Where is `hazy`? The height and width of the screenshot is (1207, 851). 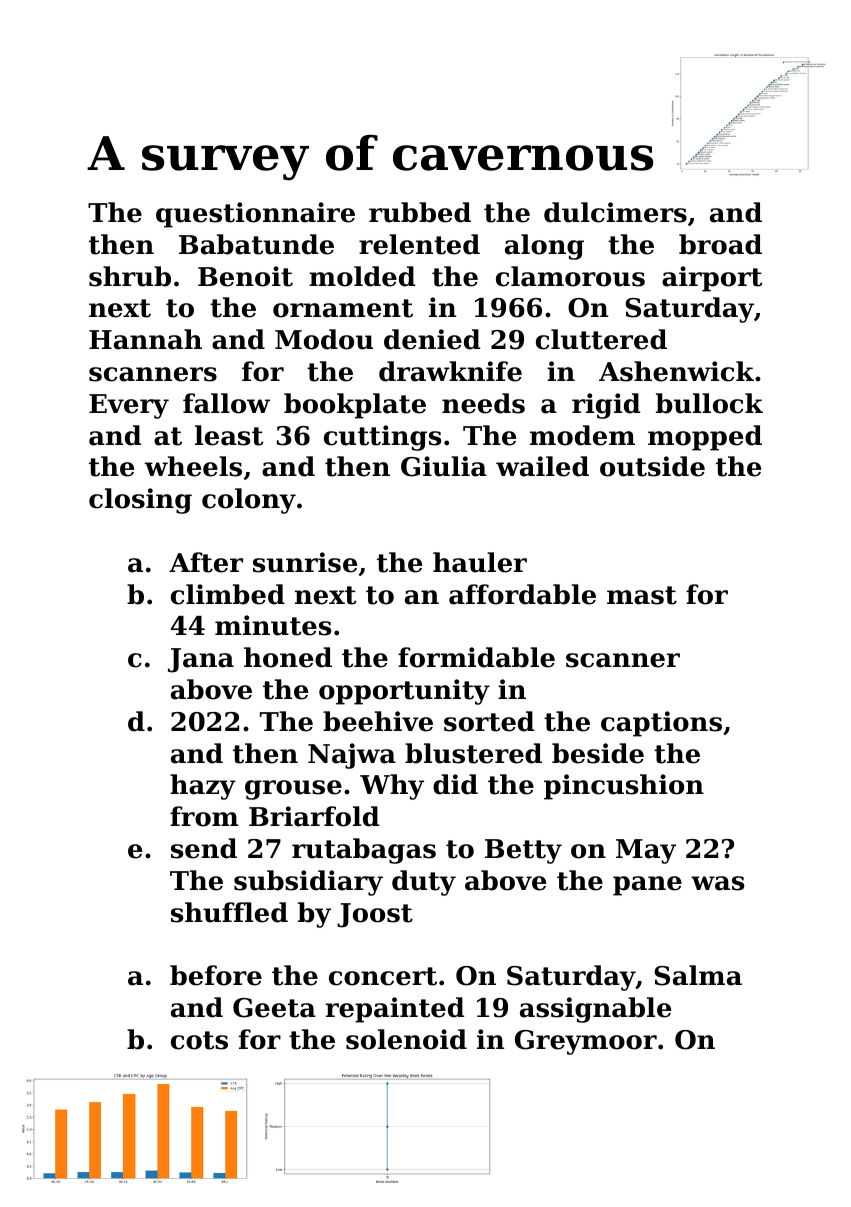
hazy is located at coordinates (203, 787).
